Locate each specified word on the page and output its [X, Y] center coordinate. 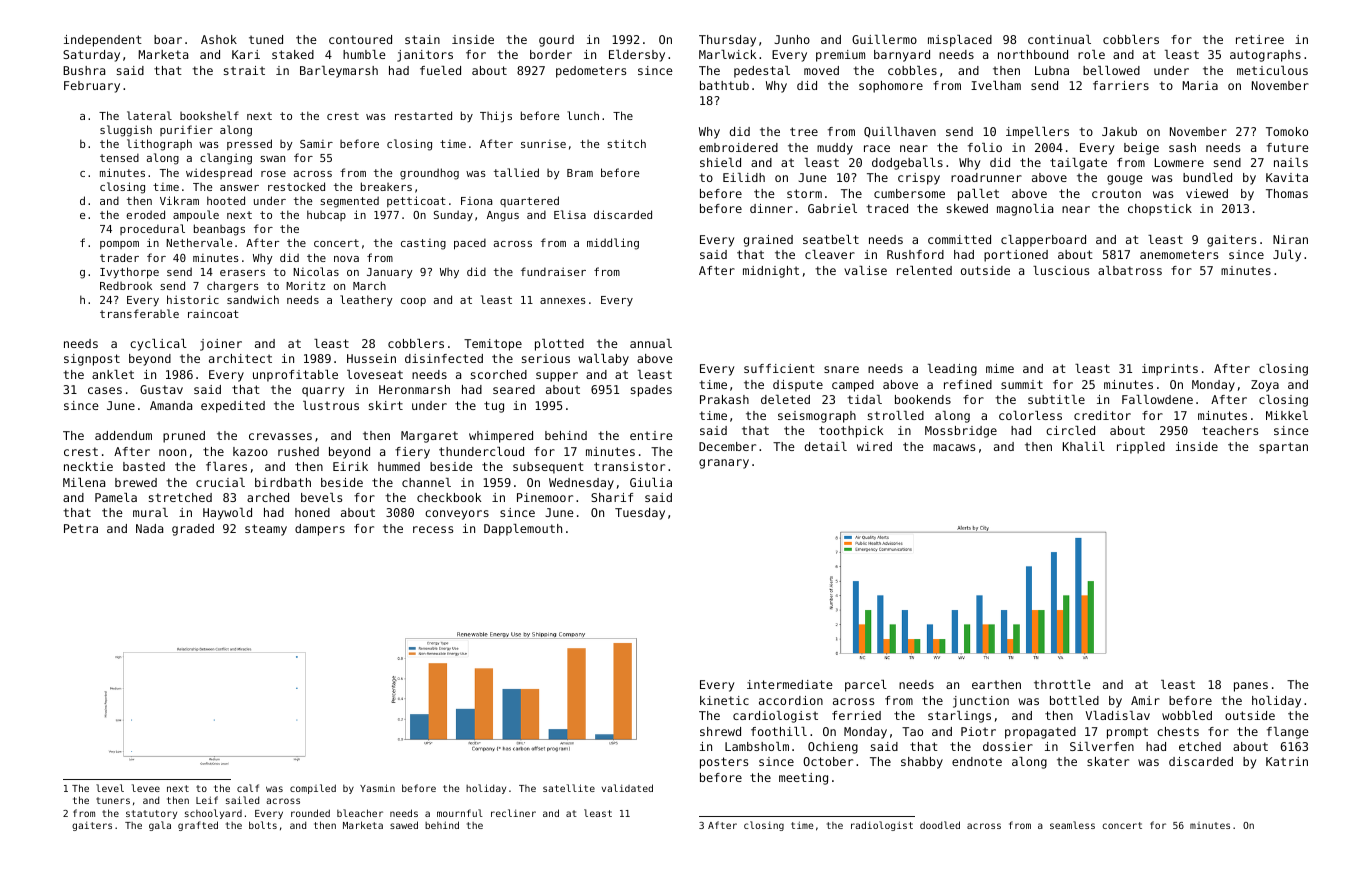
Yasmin [377, 788]
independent [103, 41]
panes [1251, 687]
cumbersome [909, 193]
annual [651, 343]
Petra [81, 528]
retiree [1260, 39]
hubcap [326, 215]
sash [1182, 147]
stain [422, 39]
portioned [1016, 256]
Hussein [371, 358]
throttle [1062, 684]
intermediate [790, 684]
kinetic [724, 700]
